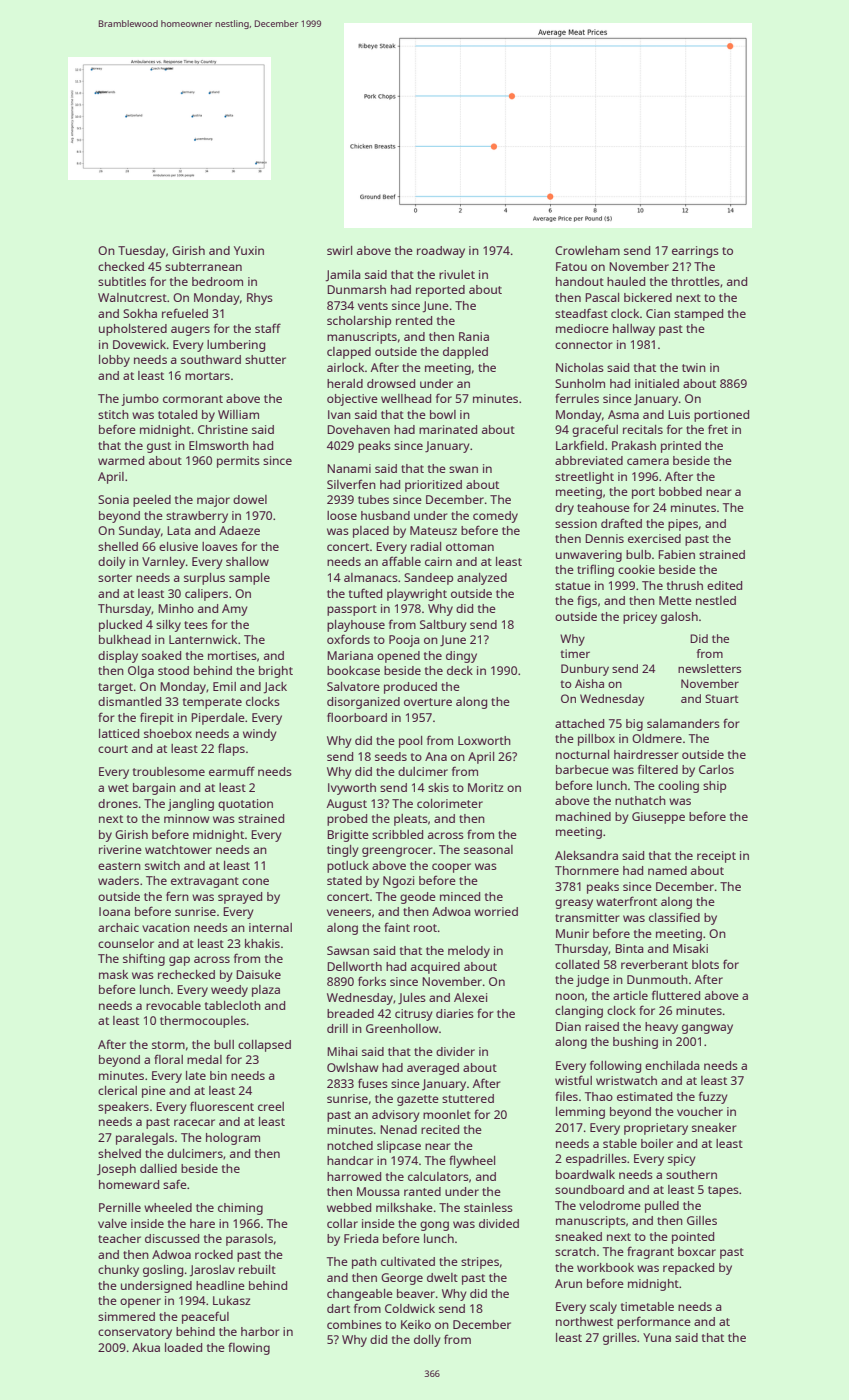 This image has height=1400, width=849. I want to click on upholstered, so click(133, 330).
